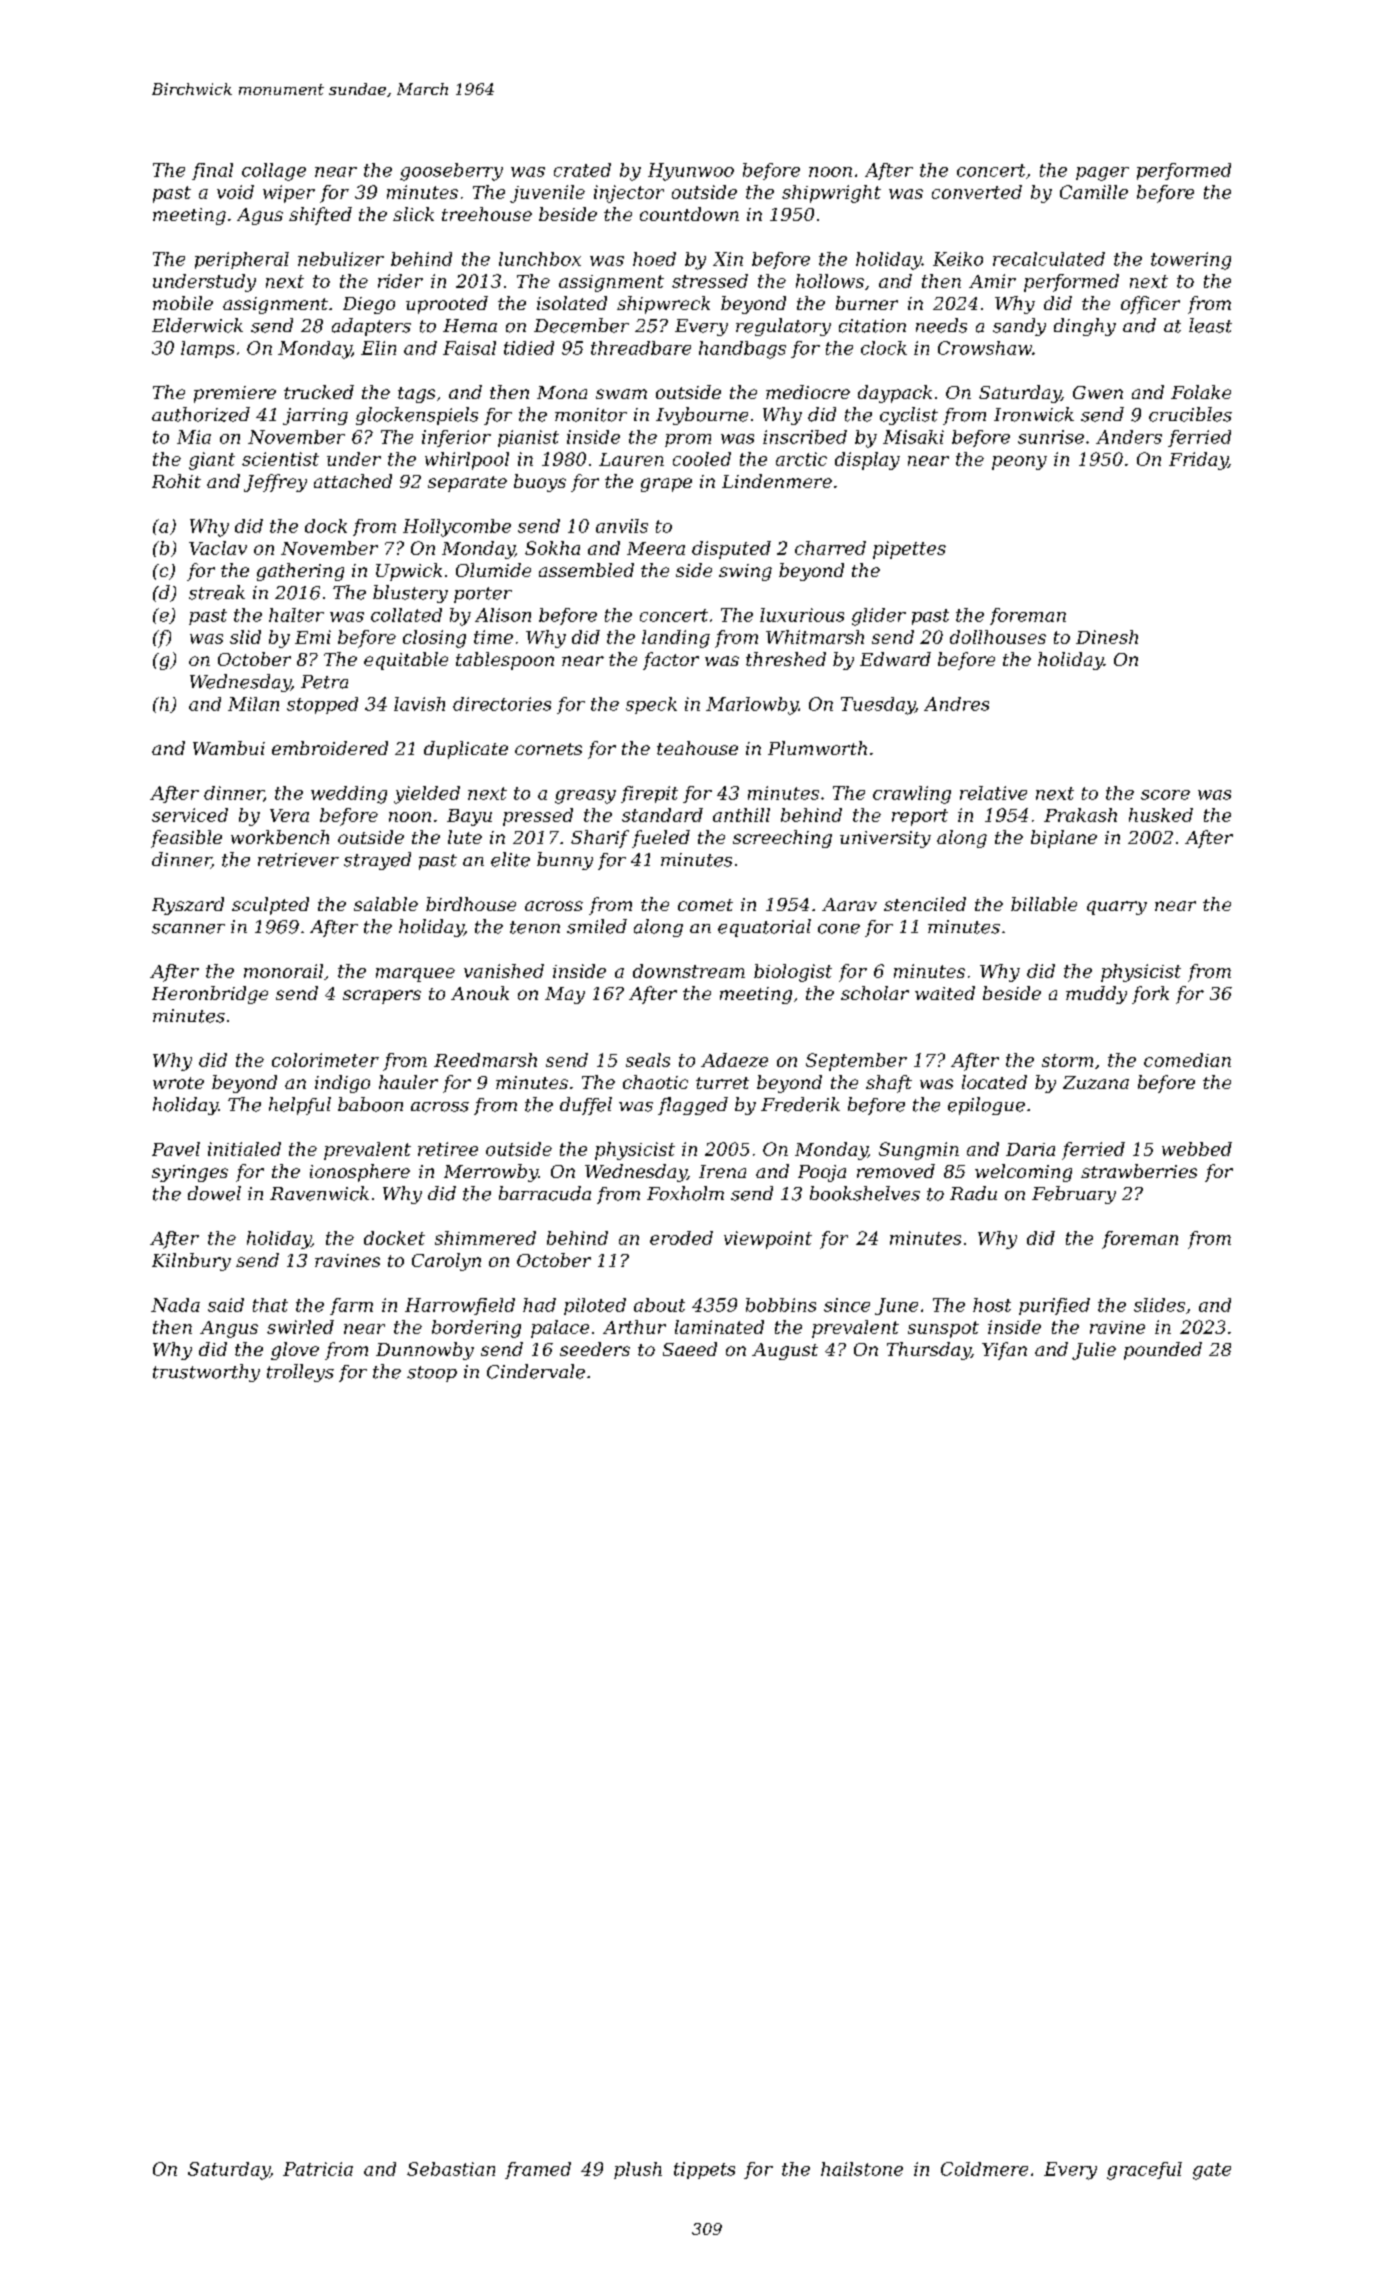 This screenshot has height=2280, width=1384. What do you see at coordinates (785, 1351) in the screenshot?
I see `August` at bounding box center [785, 1351].
